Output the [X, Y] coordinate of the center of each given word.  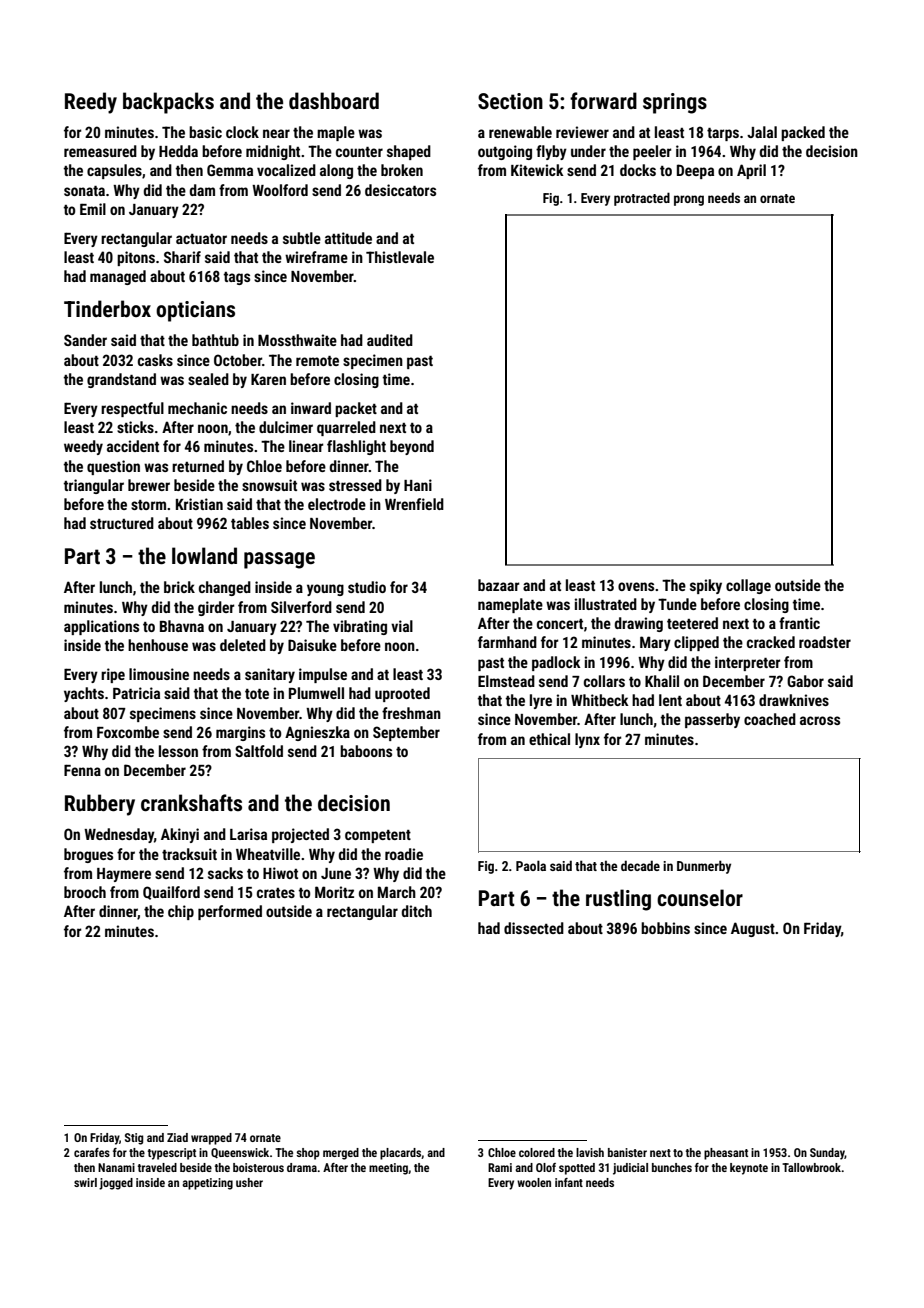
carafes [92, 1152]
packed [803, 133]
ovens [636, 586]
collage [748, 586]
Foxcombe [128, 732]
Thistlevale [400, 257]
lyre [541, 701]
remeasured [100, 151]
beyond [412, 447]
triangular [94, 486]
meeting [388, 1169]
